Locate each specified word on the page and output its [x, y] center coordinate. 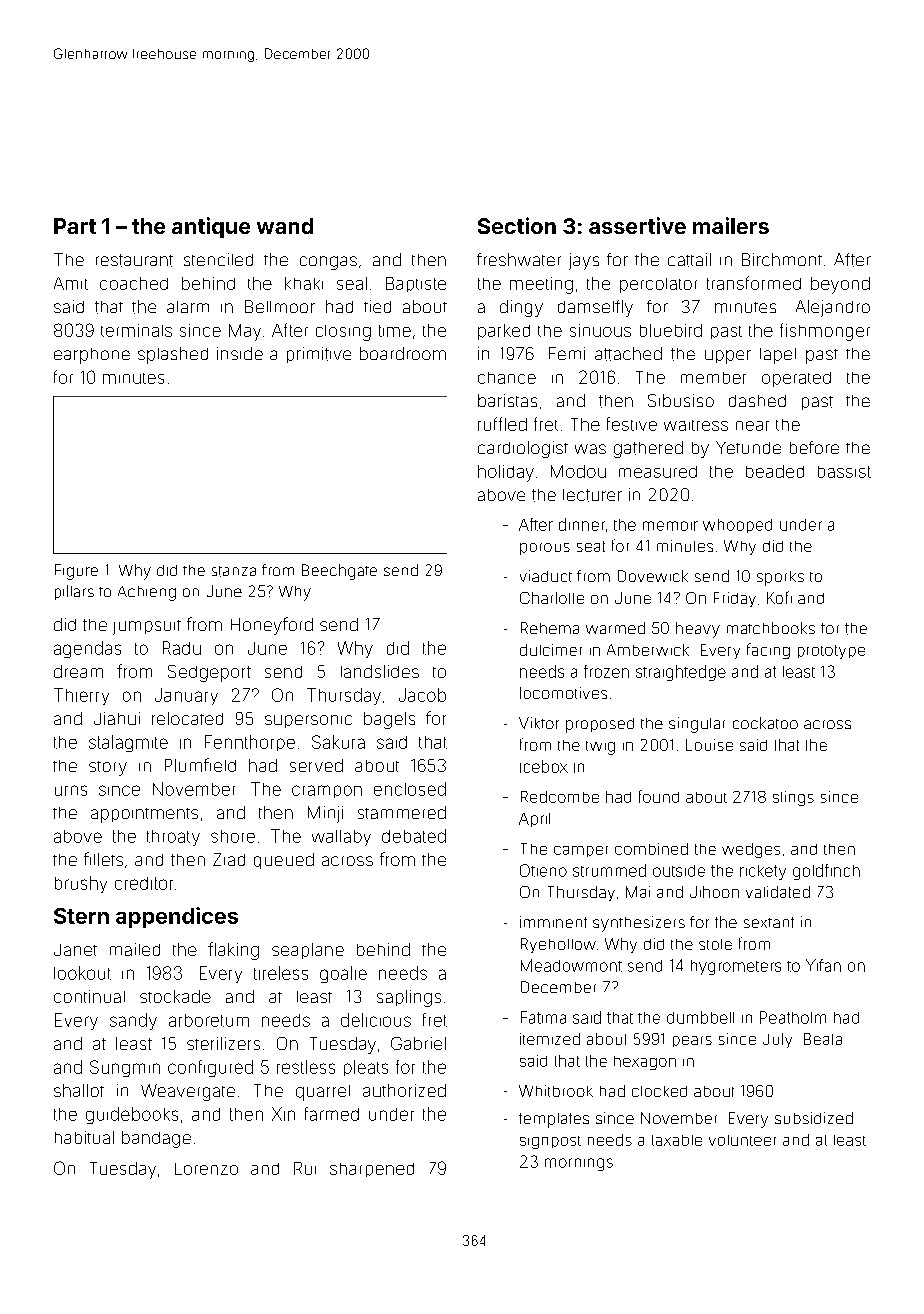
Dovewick [653, 576]
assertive [637, 225]
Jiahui [117, 718]
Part [75, 226]
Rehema [550, 628]
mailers [731, 225]
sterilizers [223, 1043]
